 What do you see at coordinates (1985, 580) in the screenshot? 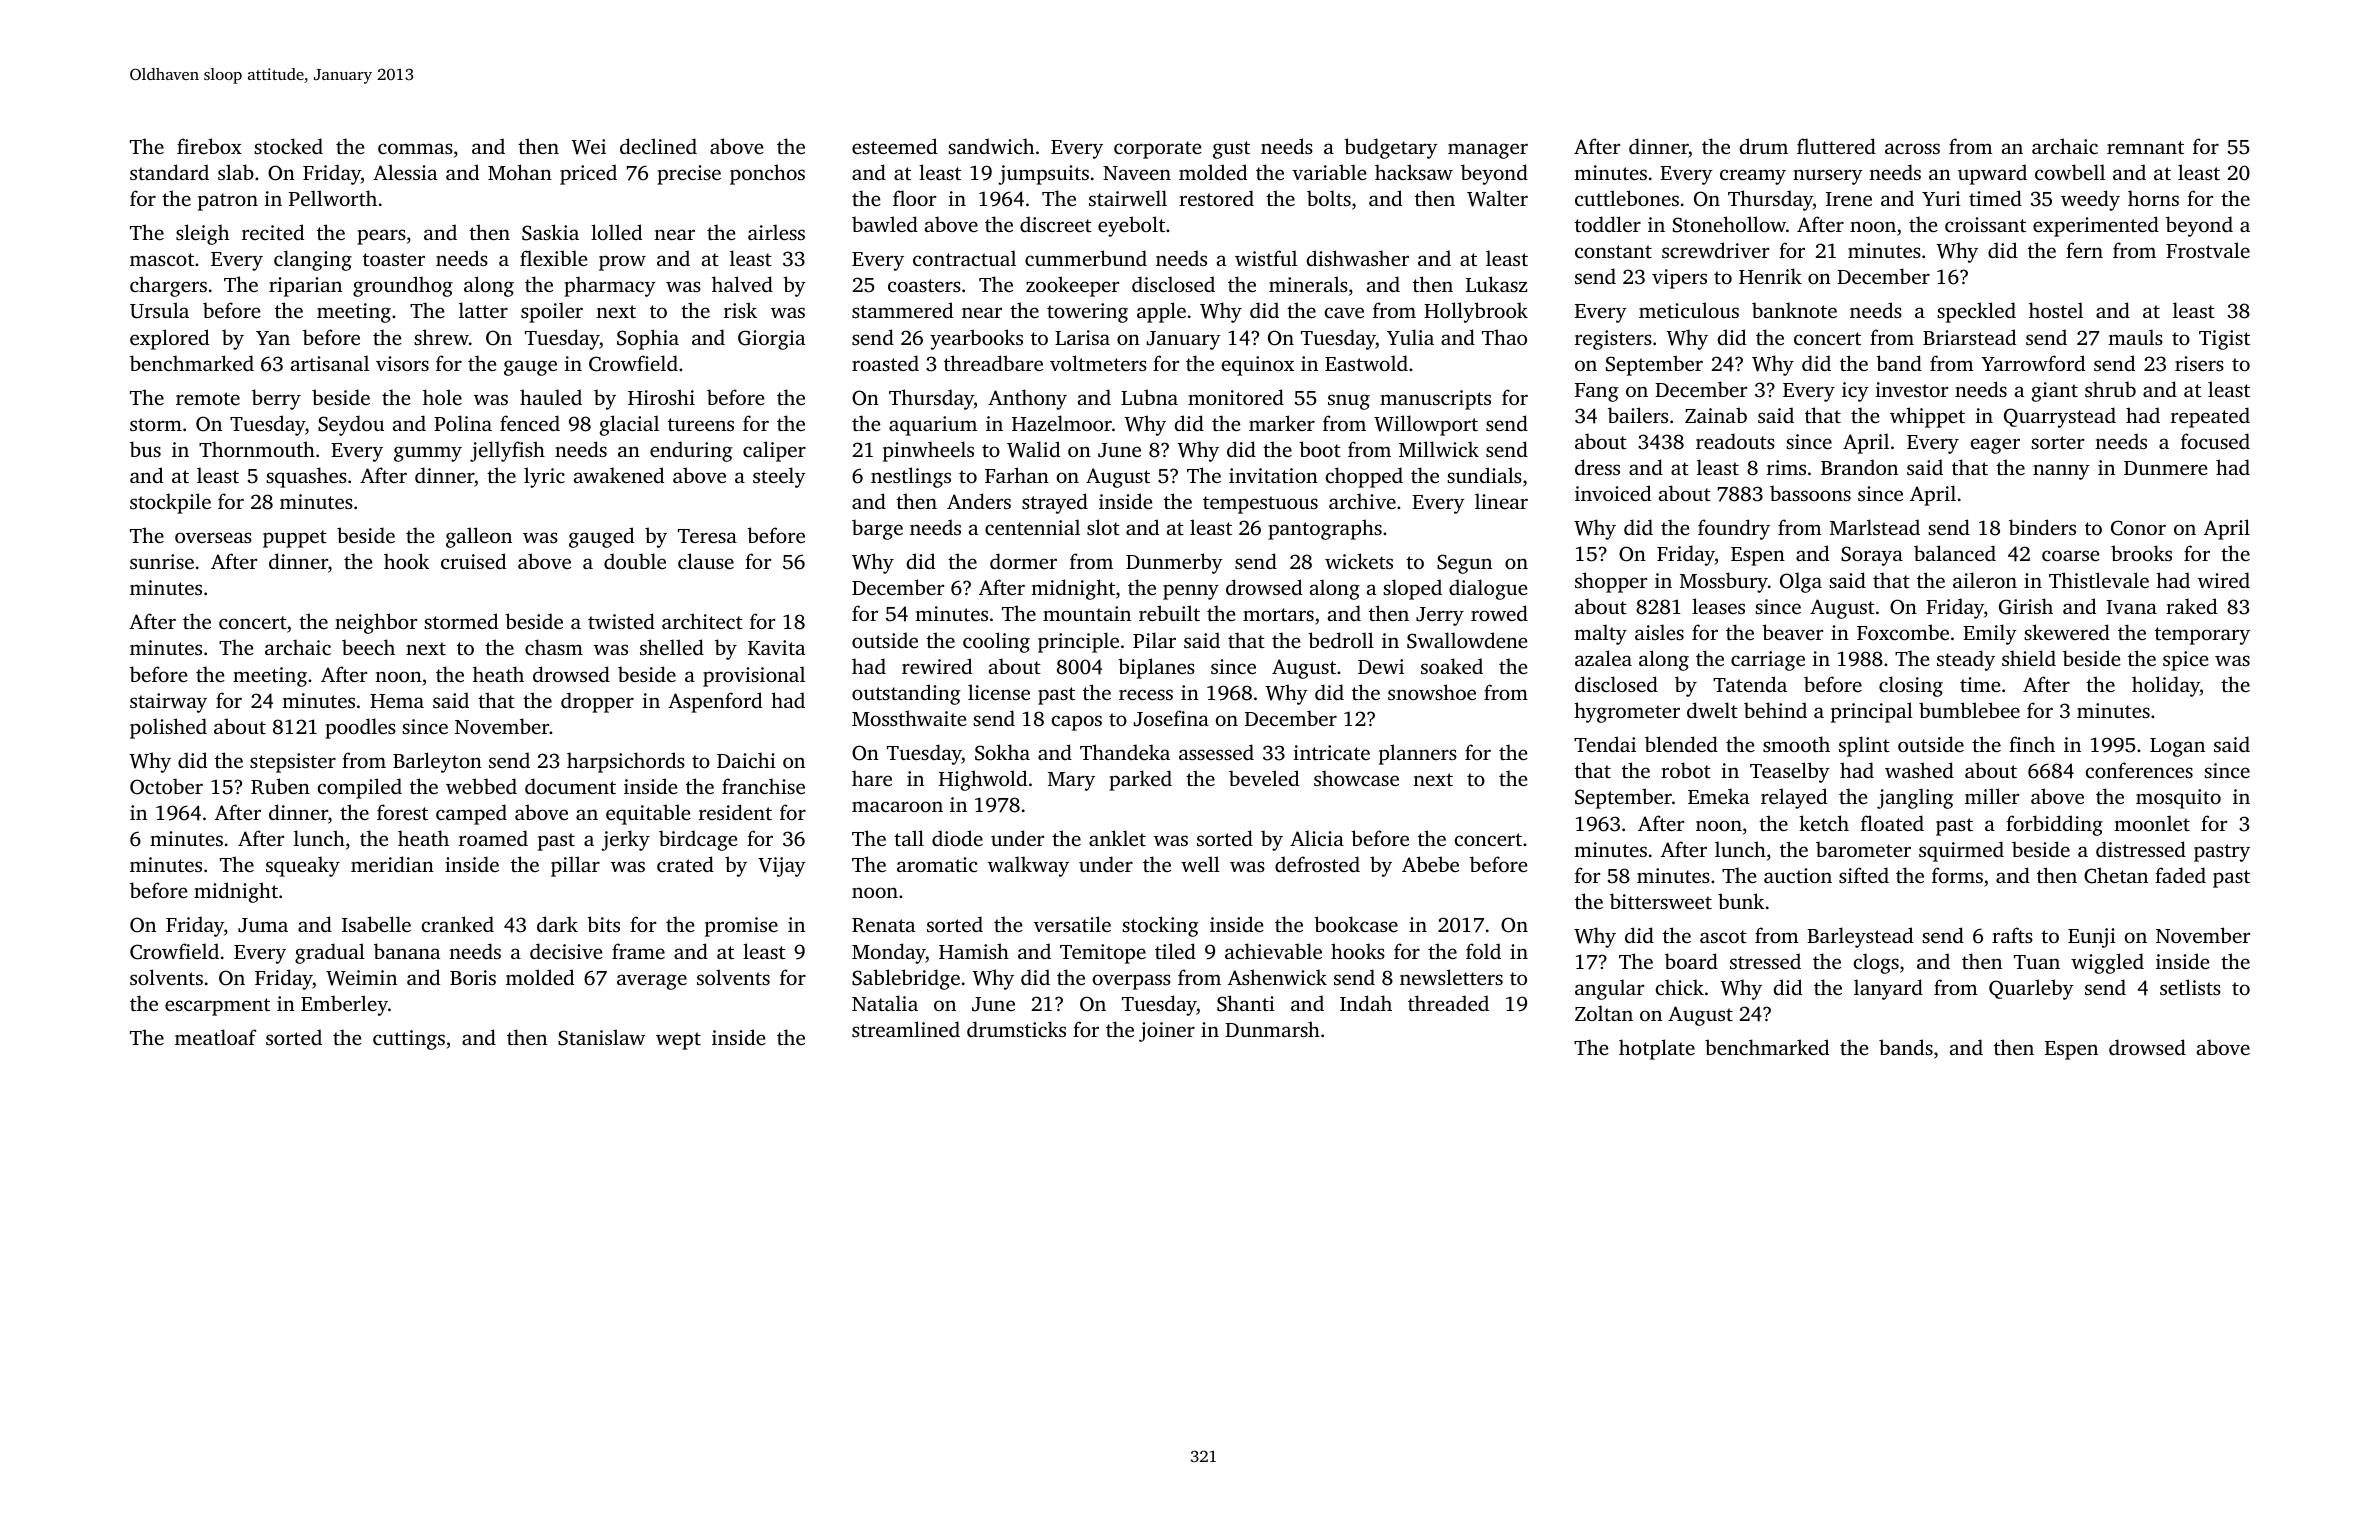
I see `aileron` at bounding box center [1985, 580].
